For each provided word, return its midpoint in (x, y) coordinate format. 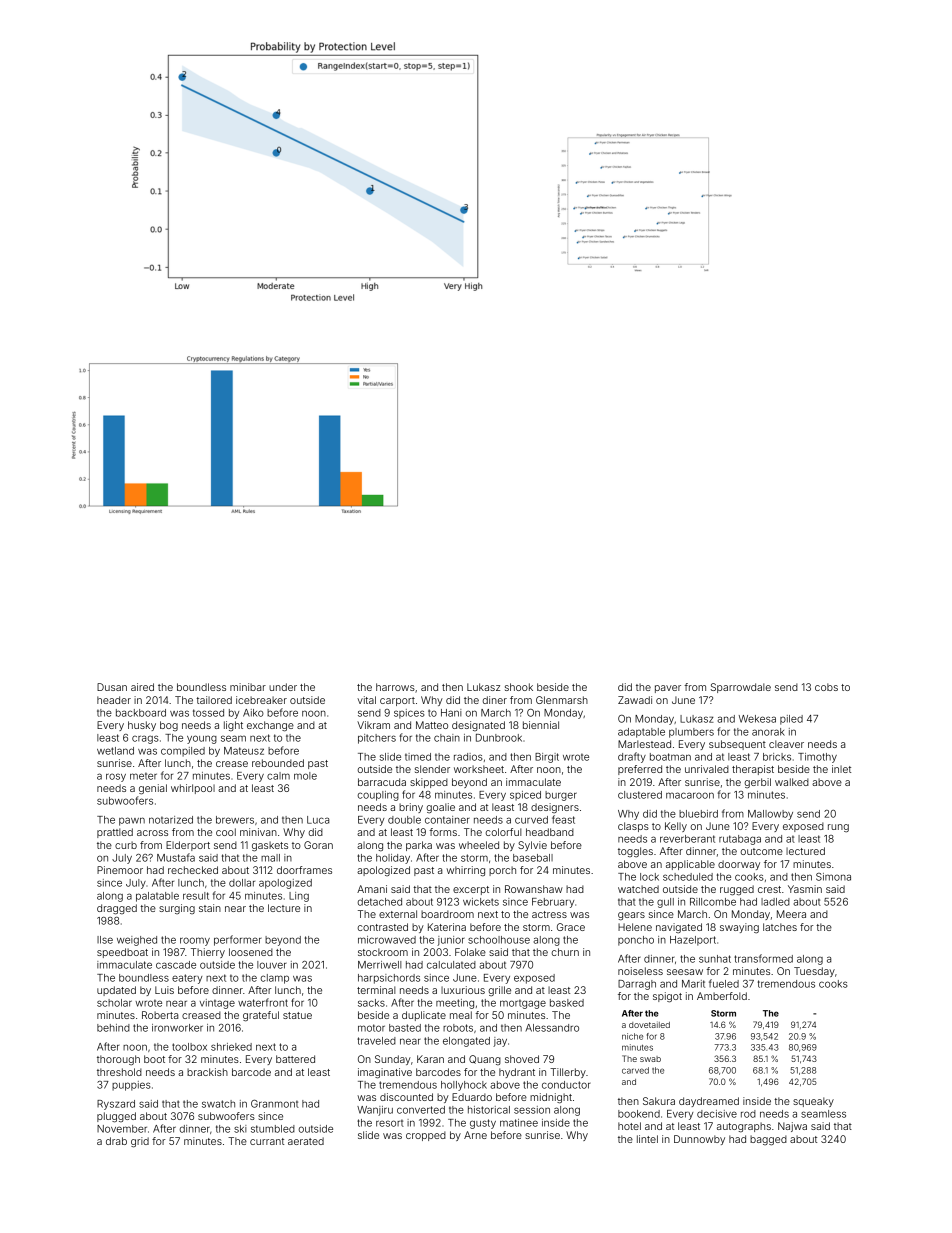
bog (169, 726)
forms (443, 832)
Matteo (432, 725)
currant (267, 1141)
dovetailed (649, 1025)
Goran (318, 845)
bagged (768, 1140)
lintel (647, 1139)
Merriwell (380, 965)
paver (668, 689)
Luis (164, 990)
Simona (833, 877)
